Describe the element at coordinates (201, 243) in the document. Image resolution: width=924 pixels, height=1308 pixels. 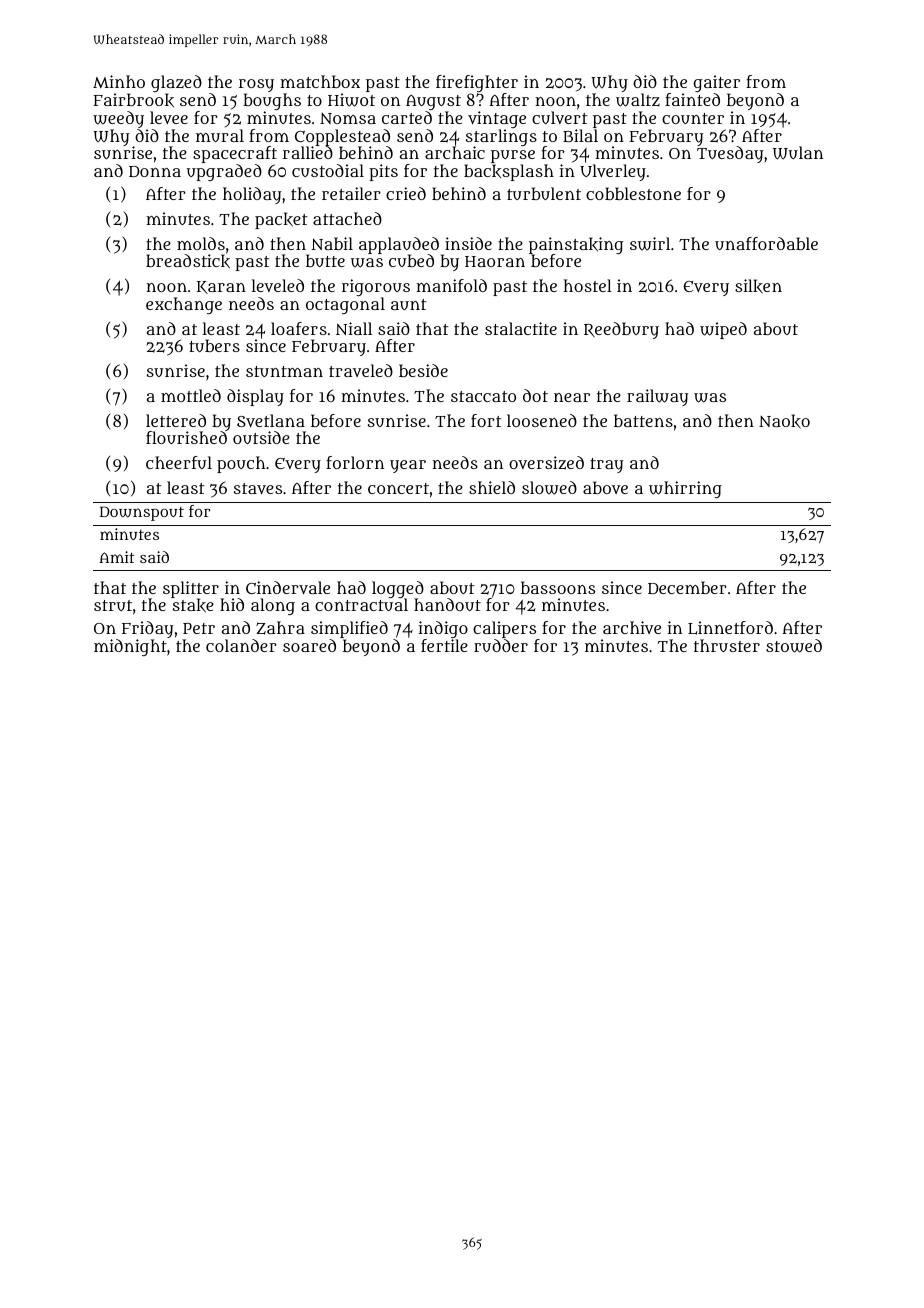
I see `molds` at that location.
